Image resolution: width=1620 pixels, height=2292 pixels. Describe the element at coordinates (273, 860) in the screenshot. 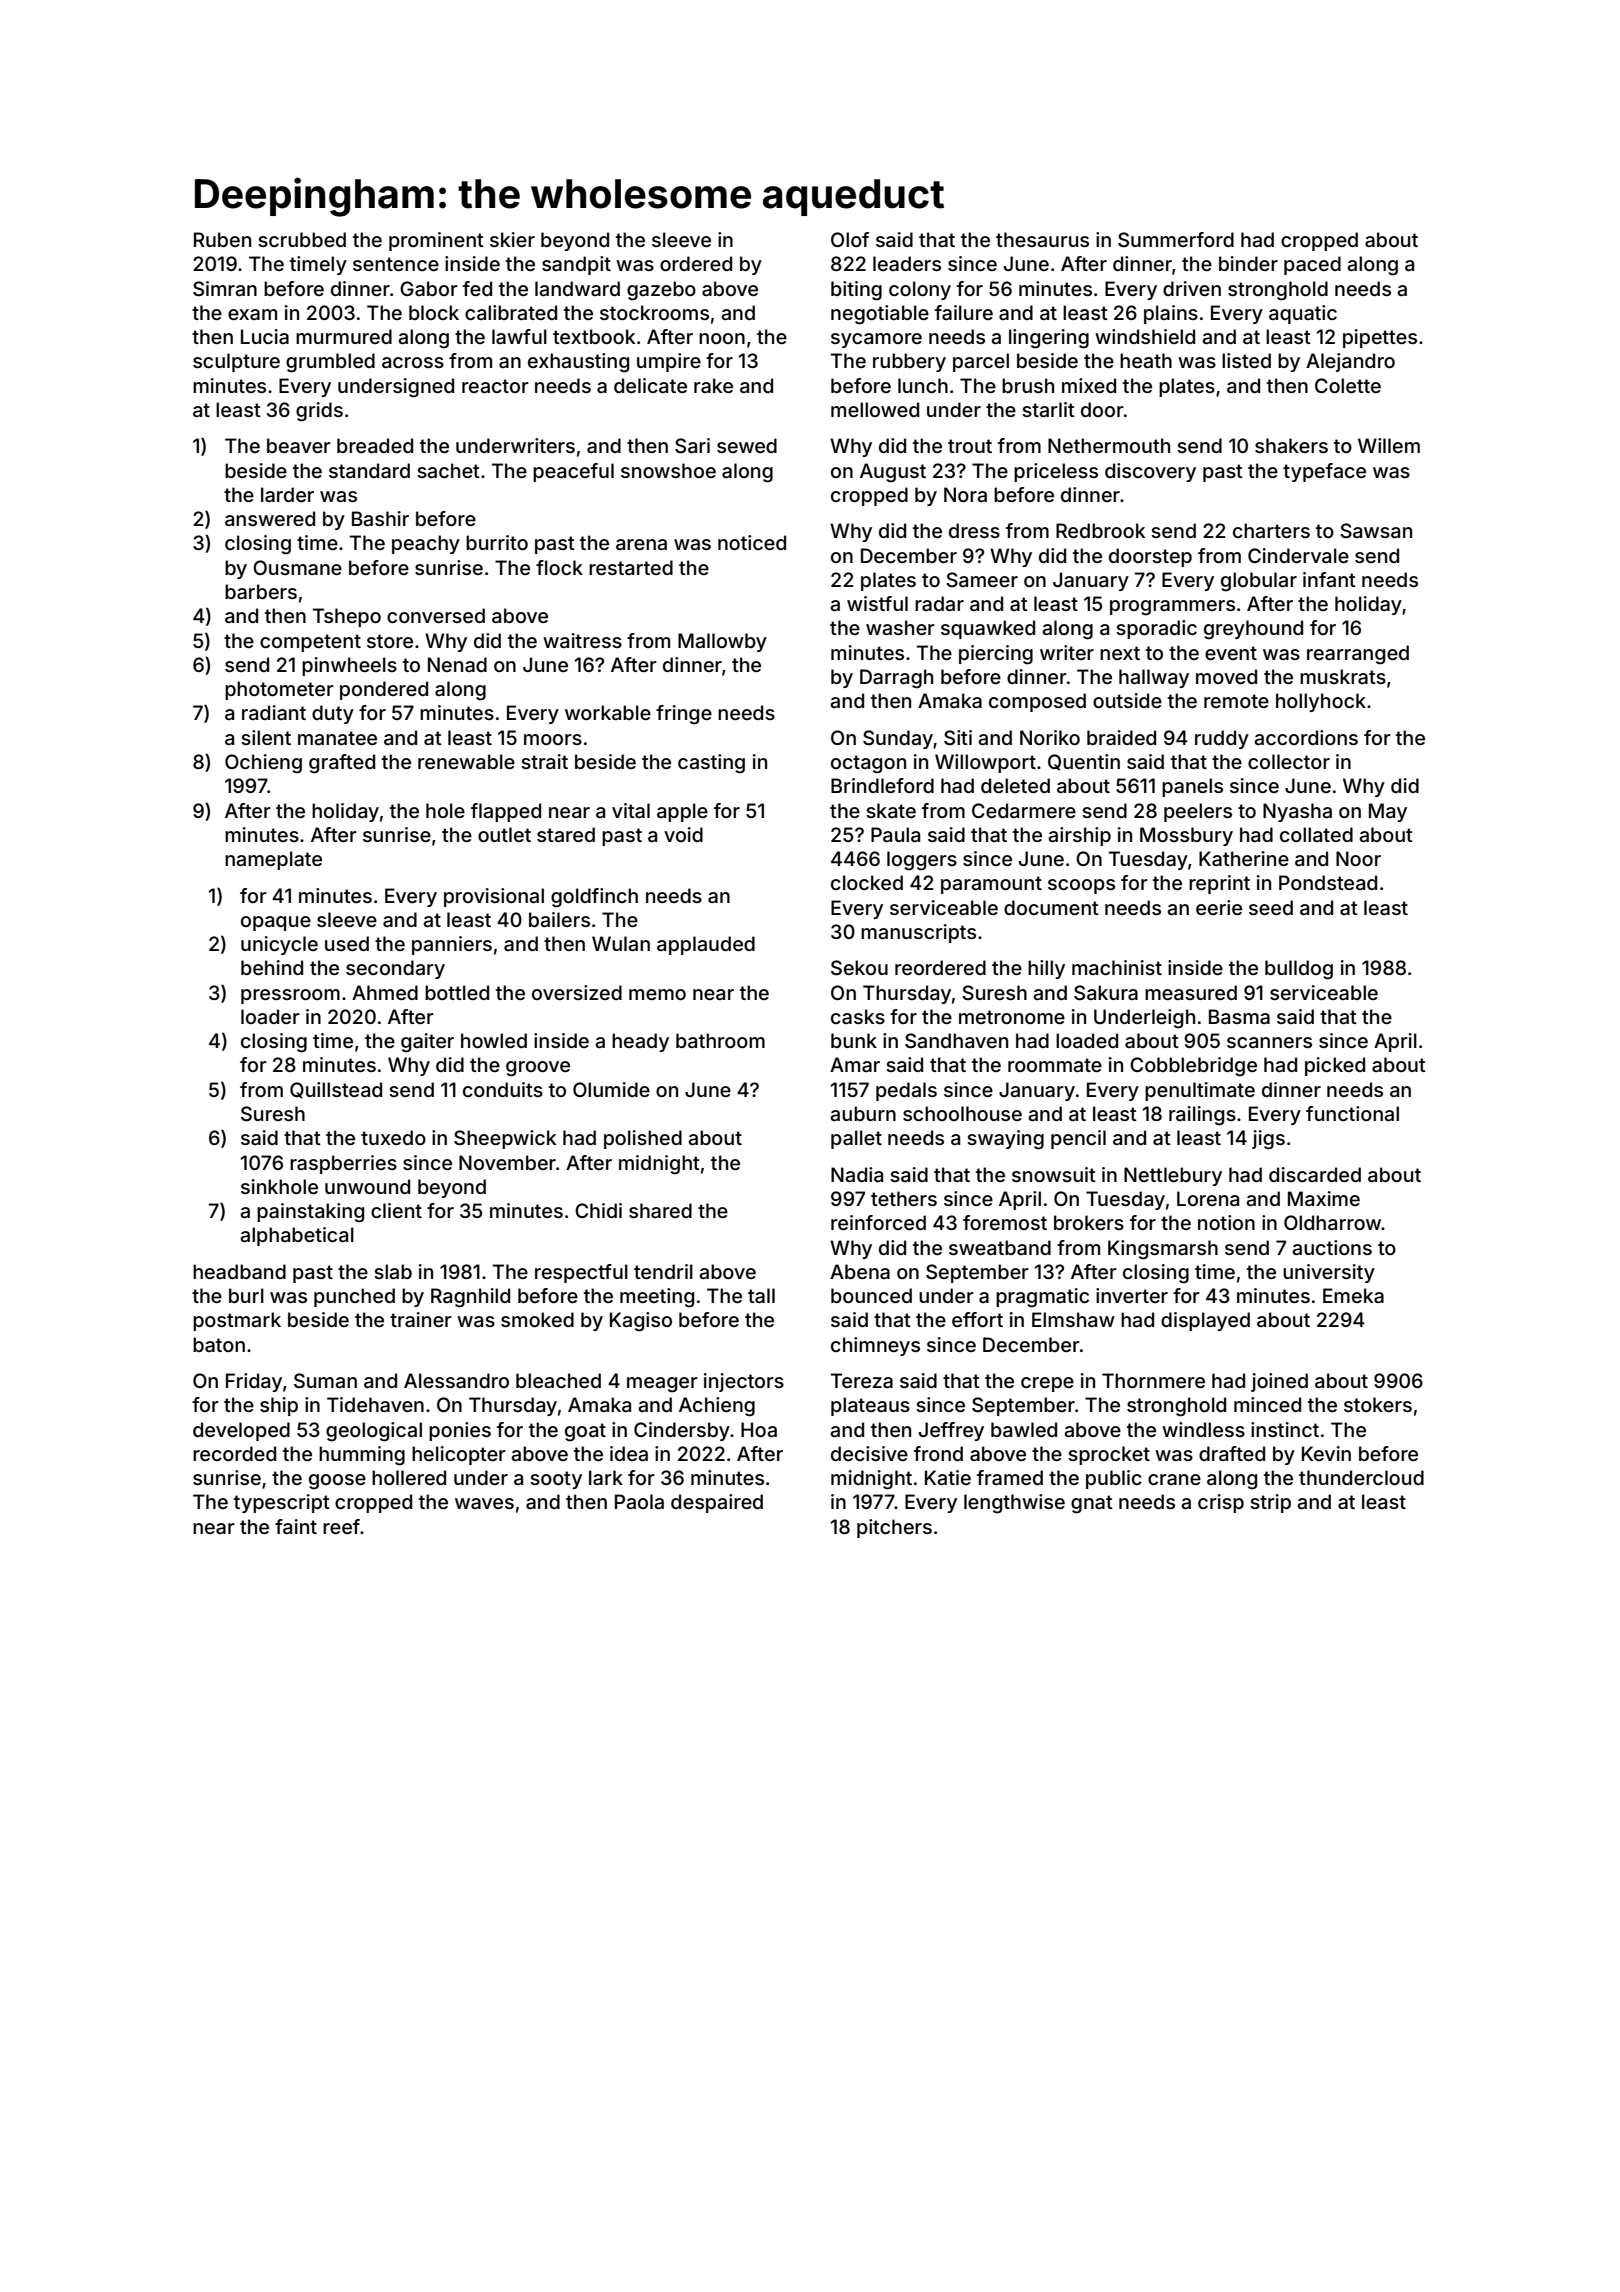

I see `nameplate` at that location.
